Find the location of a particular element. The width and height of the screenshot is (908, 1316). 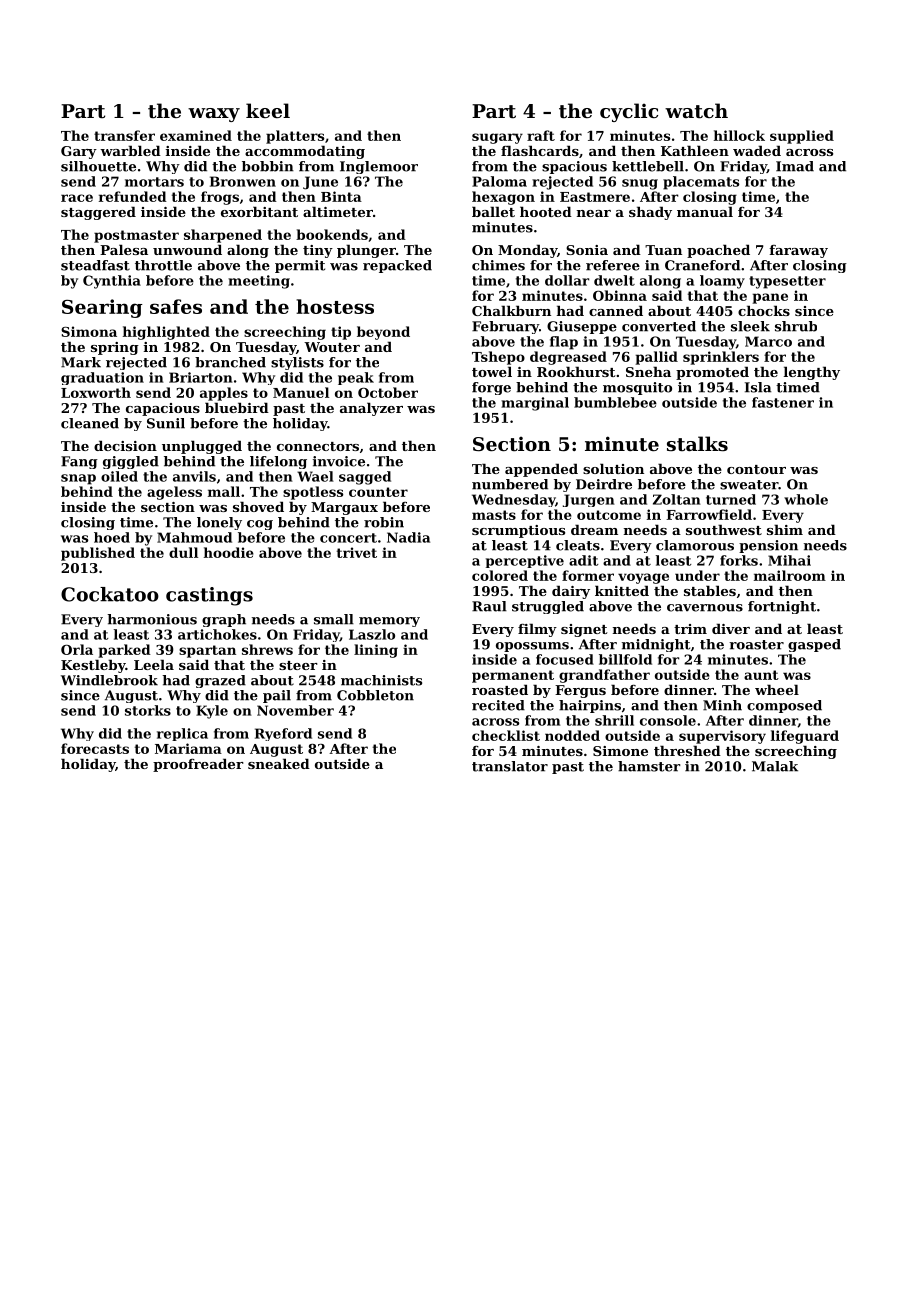

watch is located at coordinates (696, 111).
